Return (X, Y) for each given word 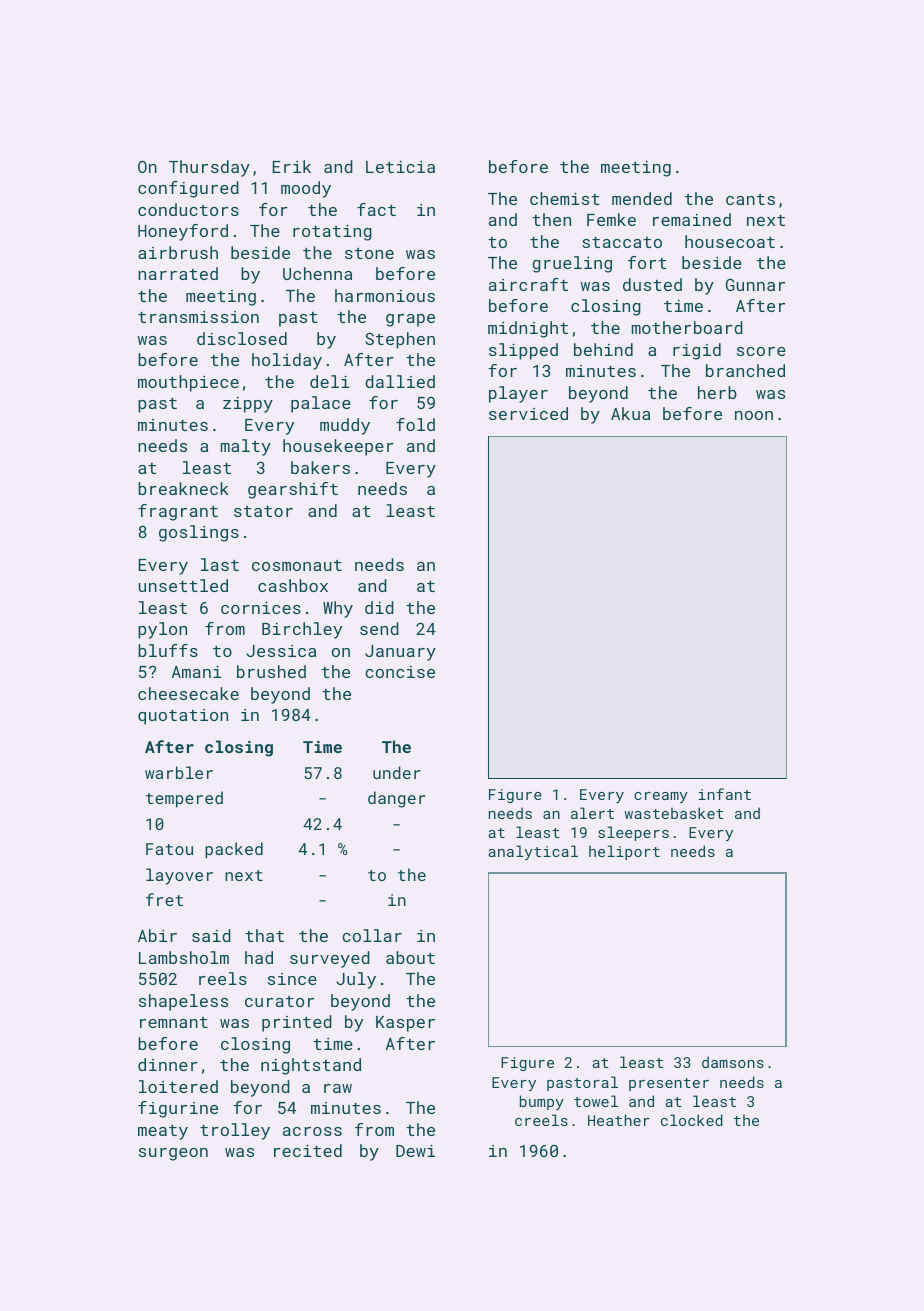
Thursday (209, 168)
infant (724, 794)
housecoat (730, 241)
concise (400, 672)
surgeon (173, 1154)
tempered (184, 799)
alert (592, 813)
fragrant (178, 512)
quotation (183, 717)
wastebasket (674, 813)
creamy (661, 797)
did (379, 607)
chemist (564, 198)
